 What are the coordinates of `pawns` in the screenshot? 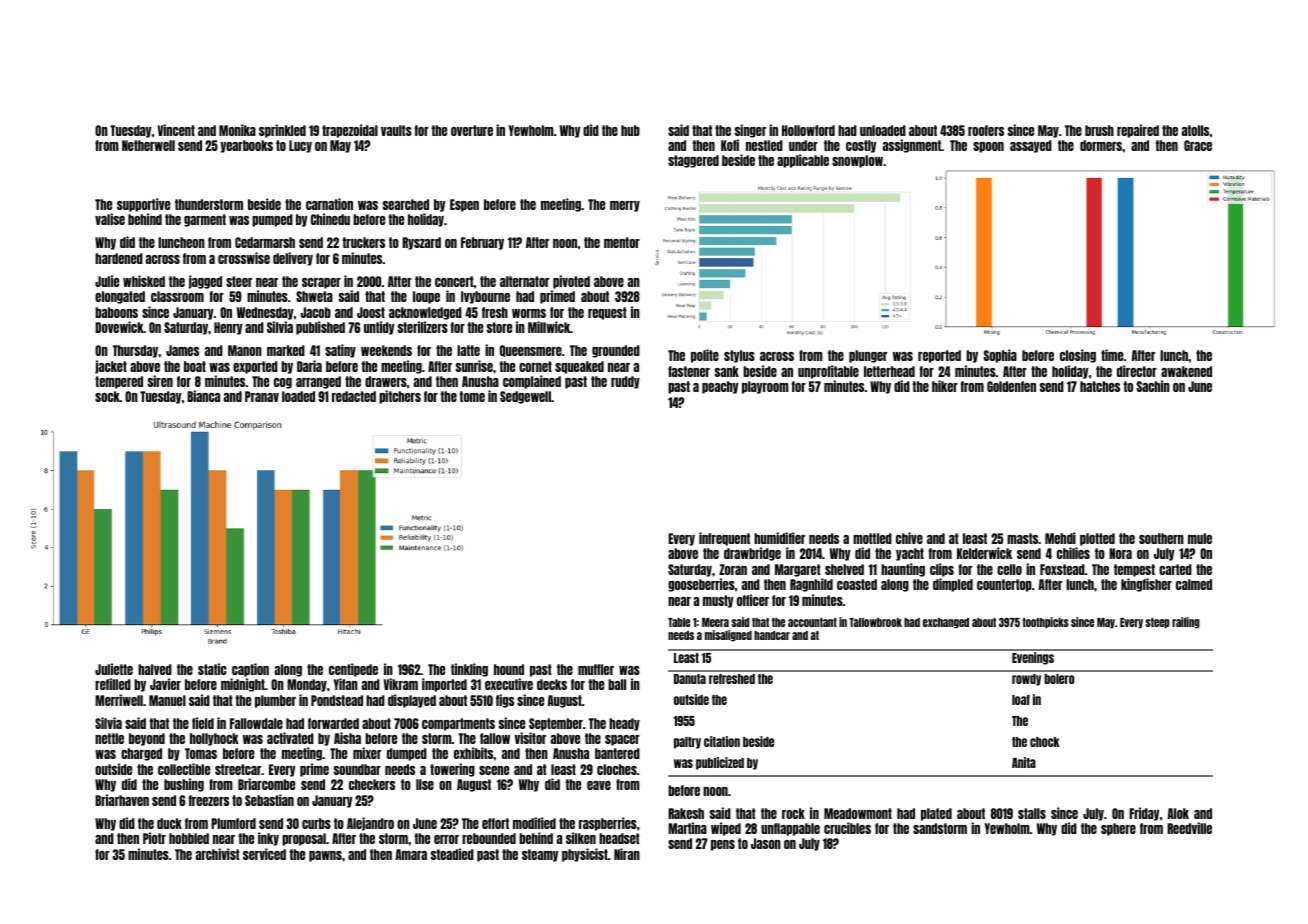 It's located at (325, 856).
